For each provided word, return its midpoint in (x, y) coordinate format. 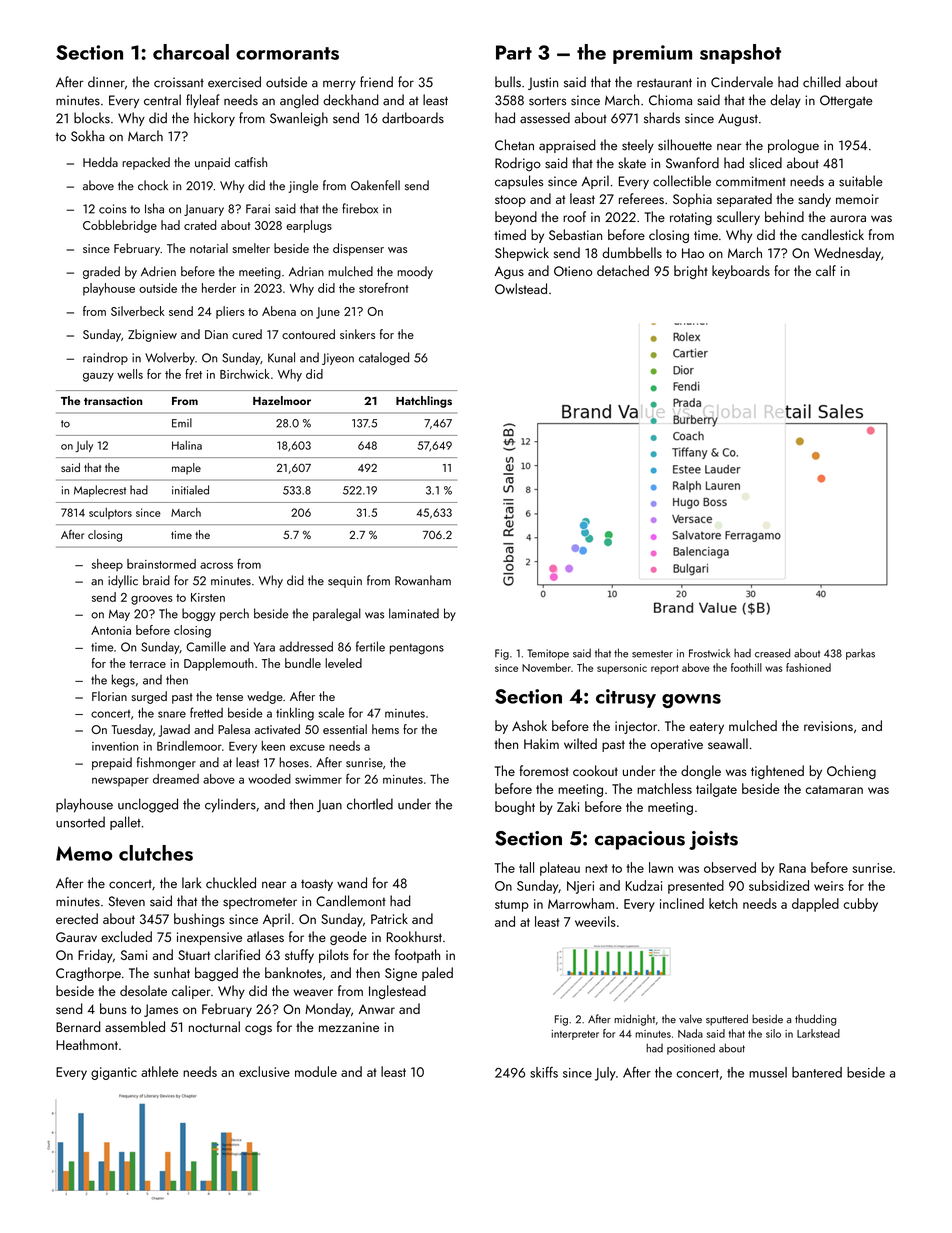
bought (515, 808)
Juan (329, 806)
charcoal (191, 52)
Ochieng (851, 772)
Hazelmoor (282, 400)
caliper (191, 992)
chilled (822, 82)
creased (772, 653)
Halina (187, 445)
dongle (701, 772)
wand (352, 883)
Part (514, 52)
